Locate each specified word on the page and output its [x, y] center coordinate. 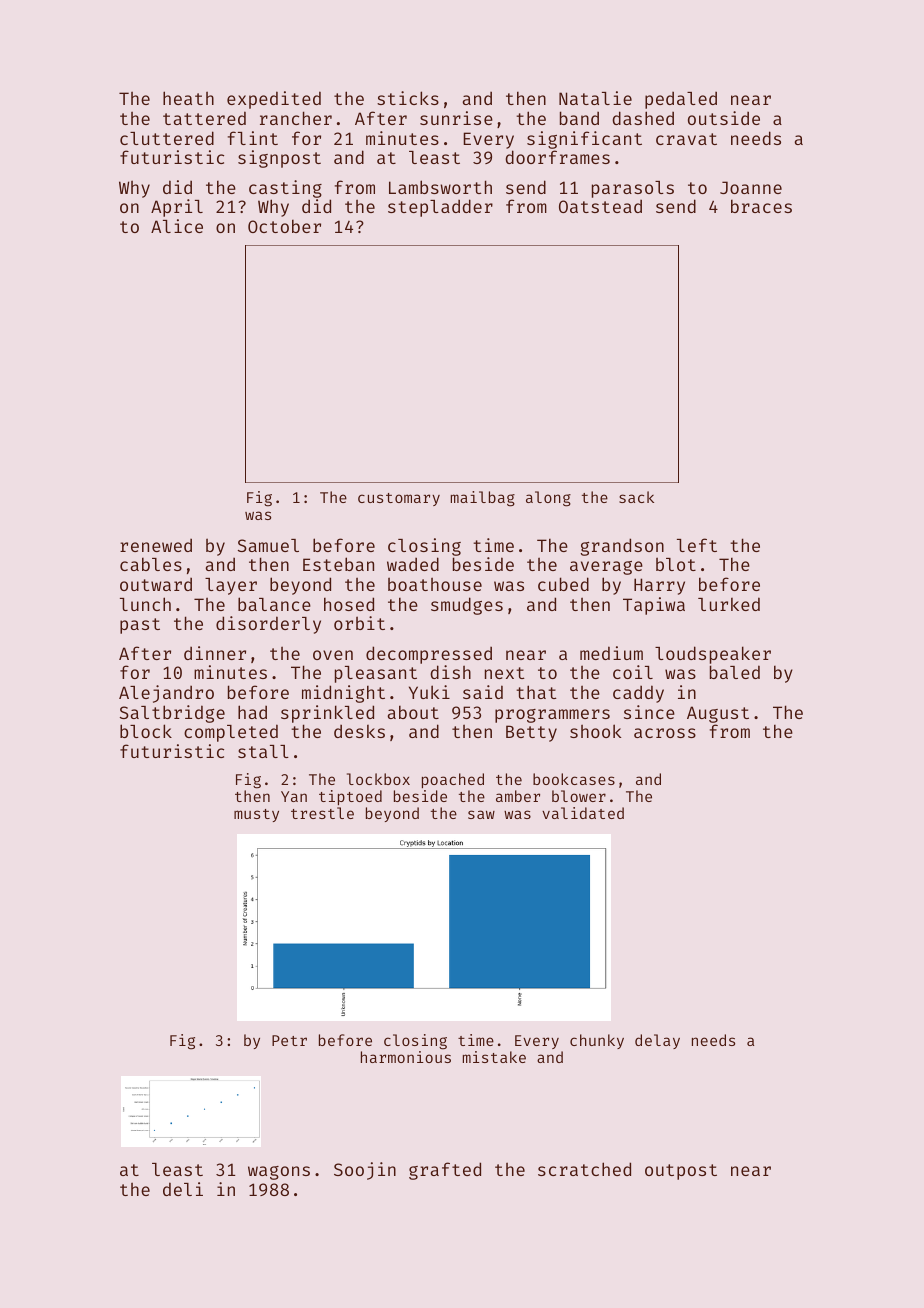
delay [657, 1041]
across [665, 733]
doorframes [557, 157]
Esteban [338, 564]
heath [188, 98]
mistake [494, 1057]
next [505, 673]
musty [256, 815]
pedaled [681, 100]
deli [183, 1189]
